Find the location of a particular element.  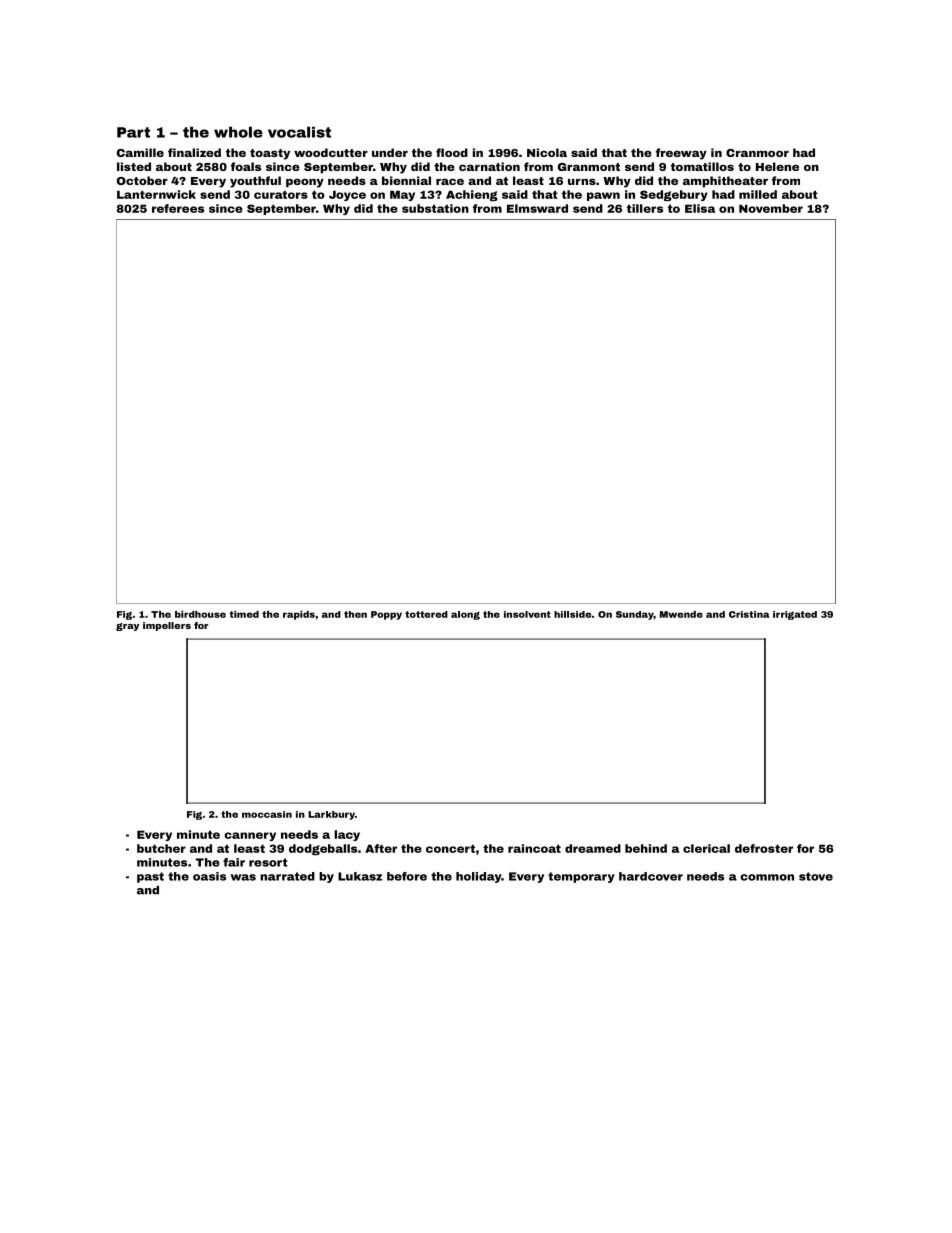

flood is located at coordinates (452, 152).
